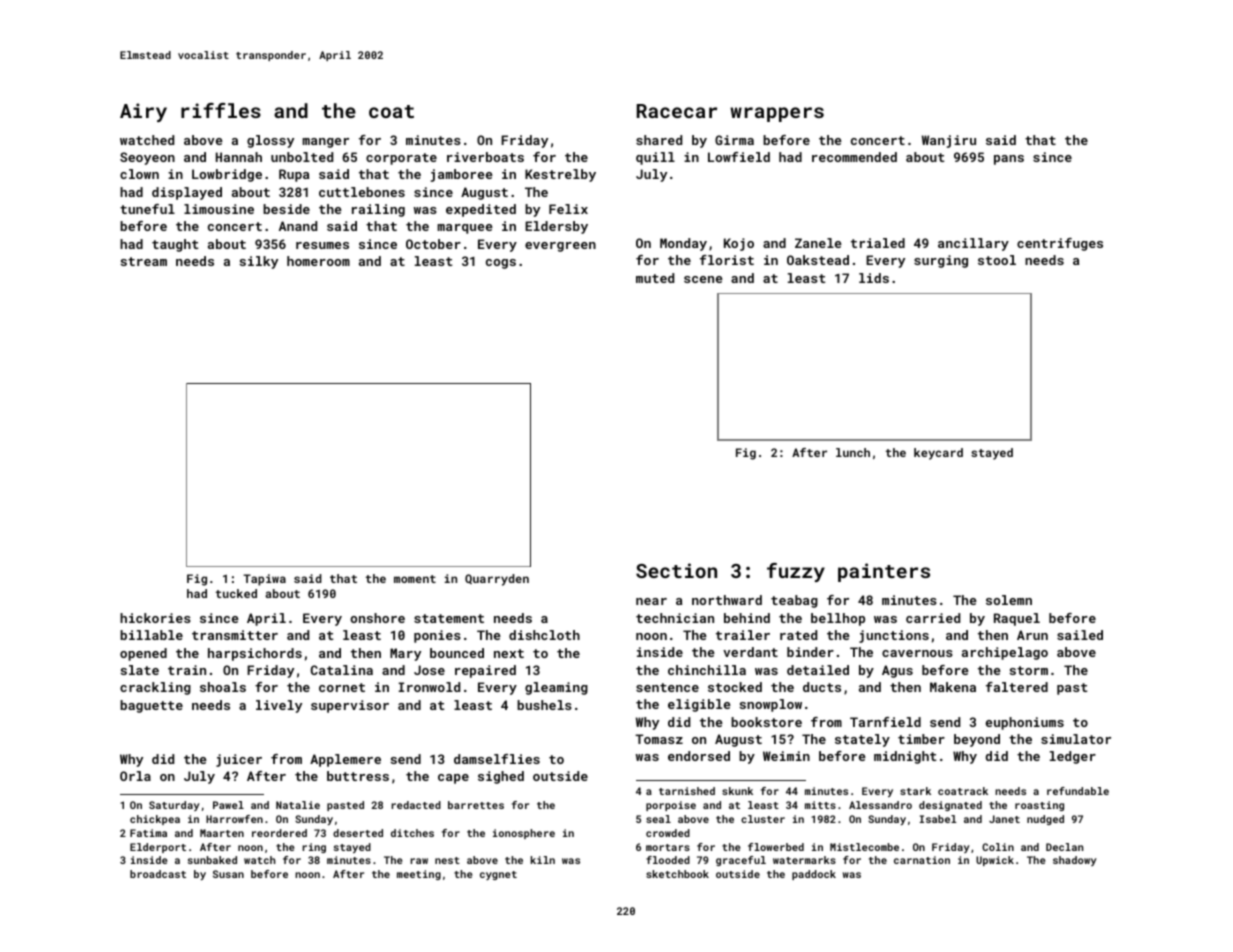 This page has height=952, width=1233. I want to click on lunch, so click(853, 452).
